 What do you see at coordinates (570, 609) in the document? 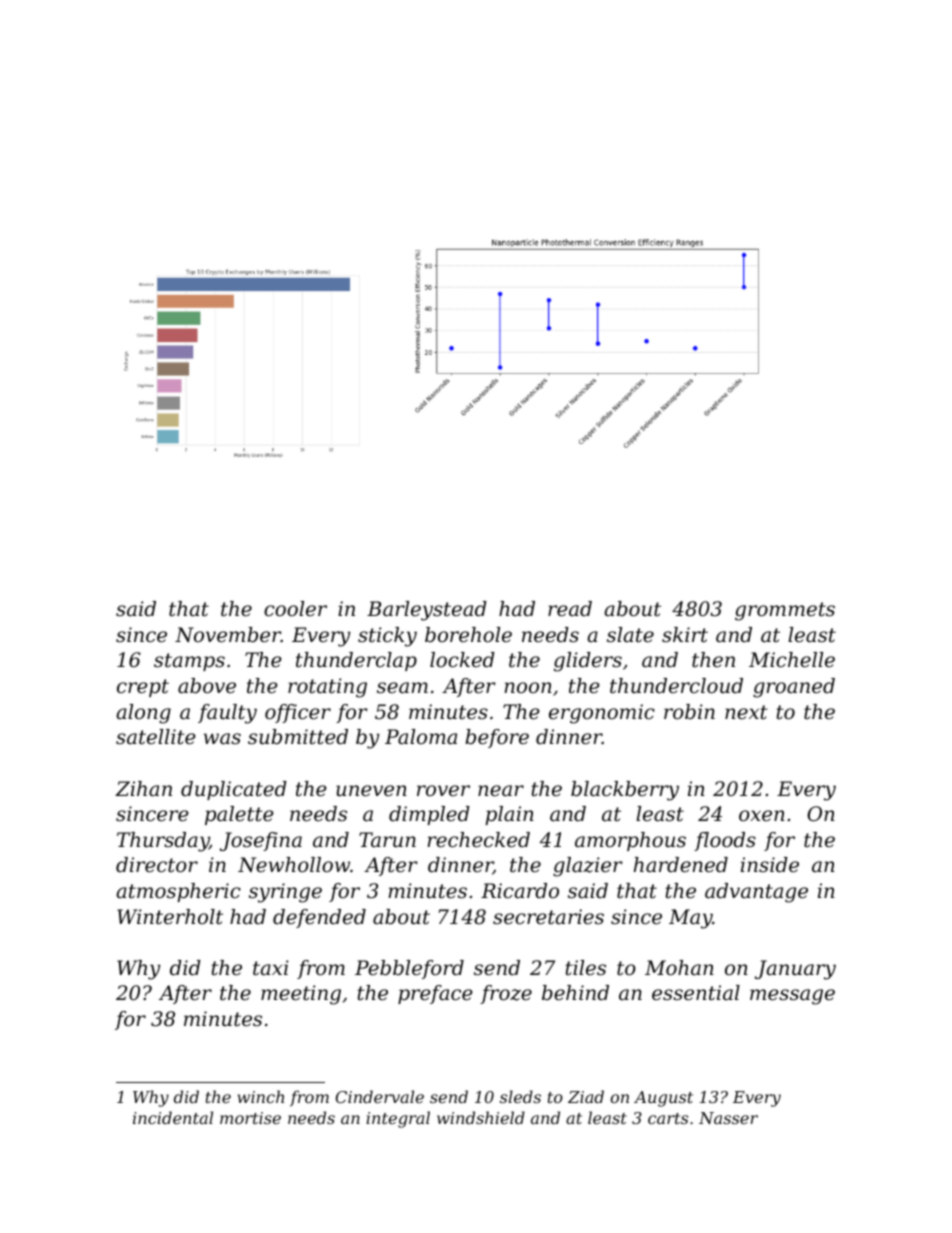
I see `read` at bounding box center [570, 609].
